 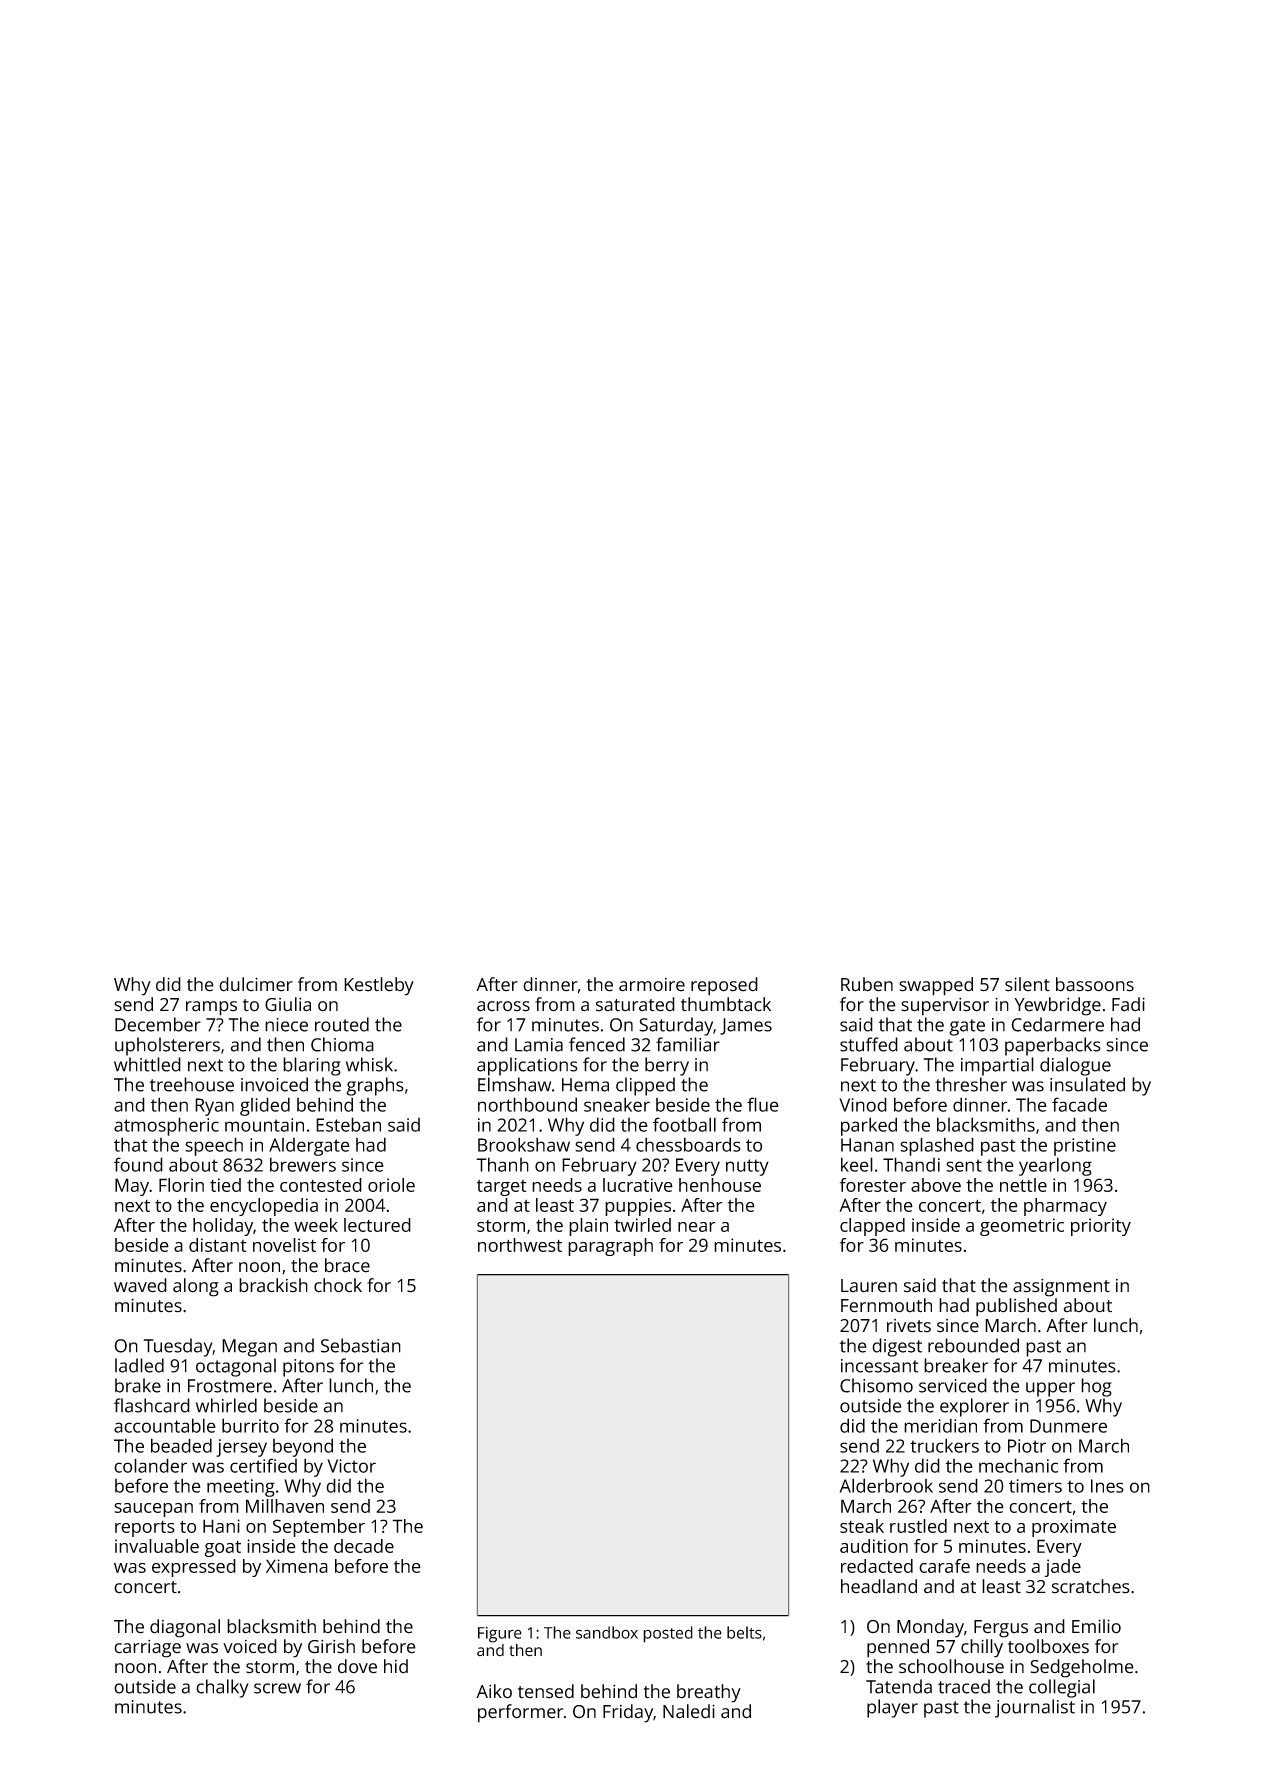 What do you see at coordinates (391, 1185) in the document?
I see `oriole` at bounding box center [391, 1185].
